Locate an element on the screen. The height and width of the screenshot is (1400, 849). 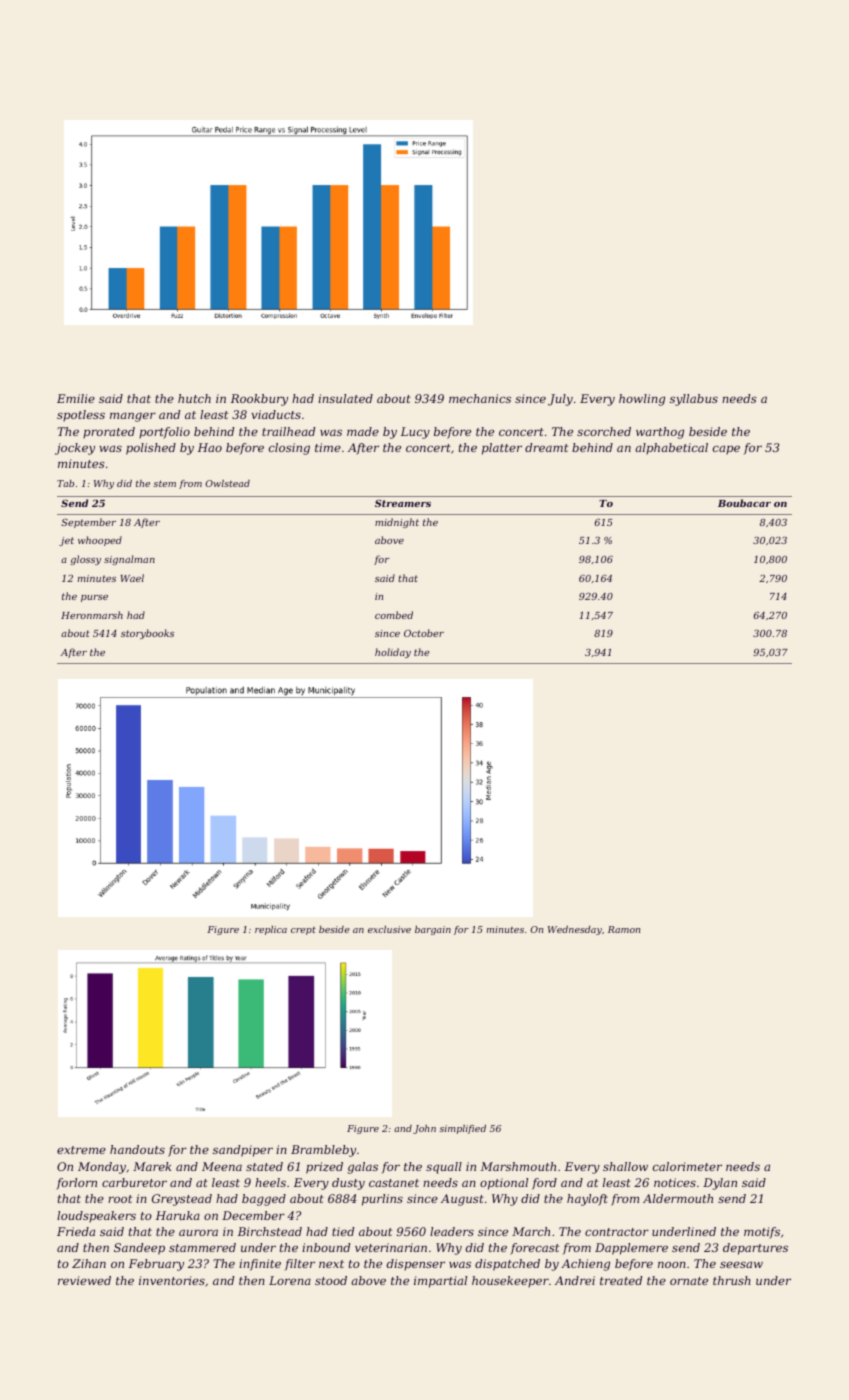
syllabus is located at coordinates (694, 400).
